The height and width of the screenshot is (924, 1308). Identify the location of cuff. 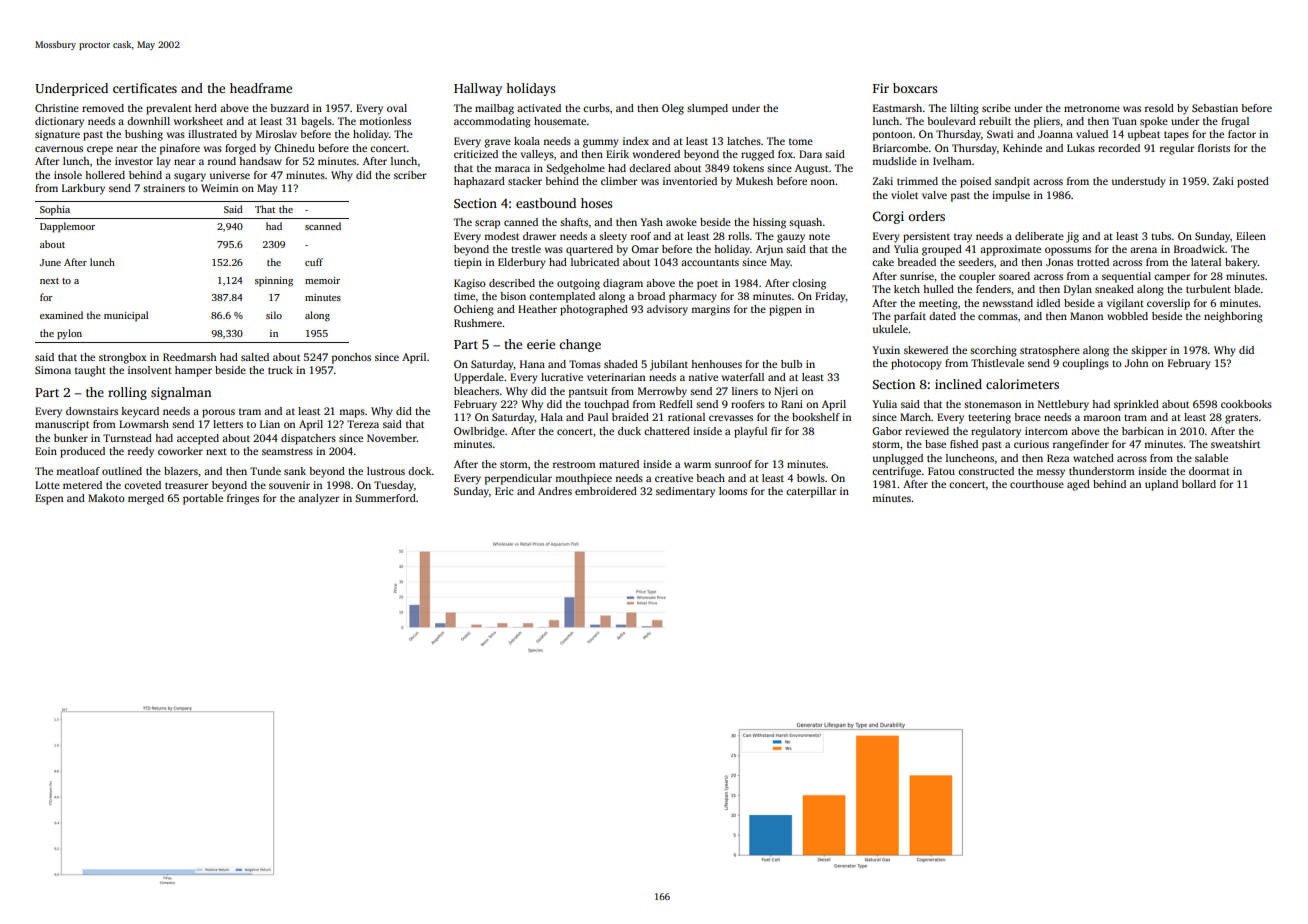
(314, 262).
